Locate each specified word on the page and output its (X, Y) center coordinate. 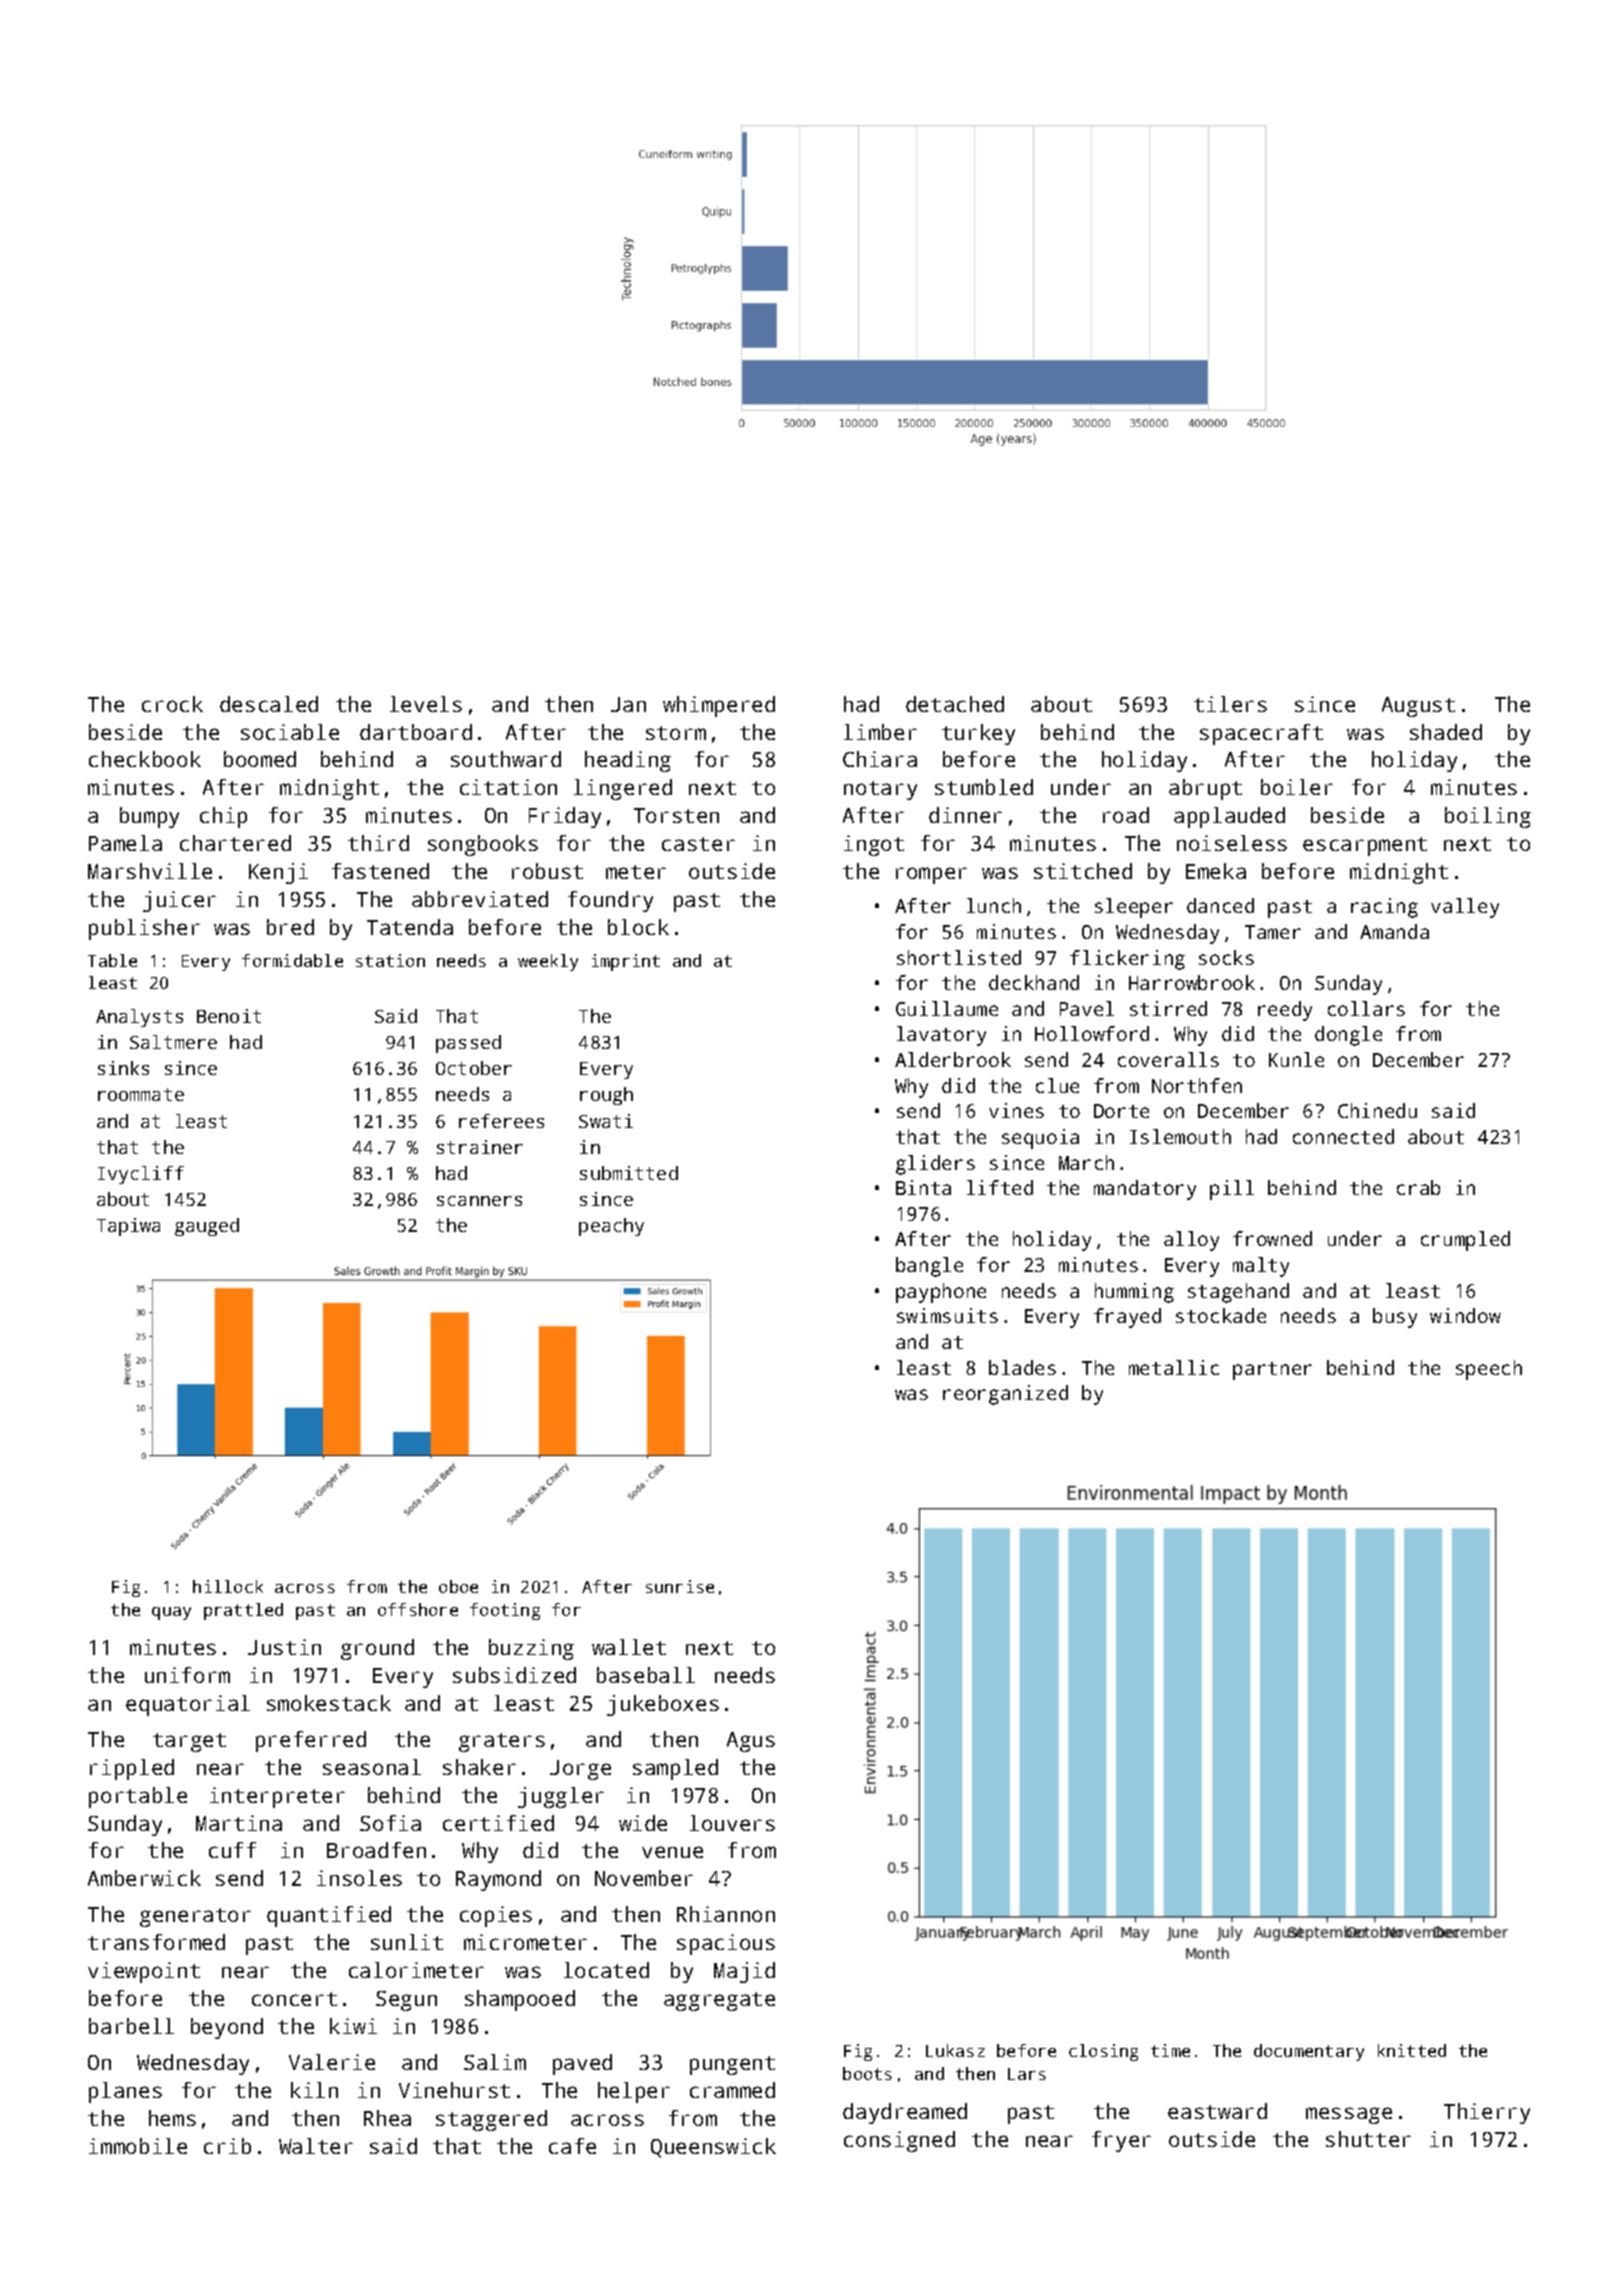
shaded (1446, 732)
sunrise (680, 1586)
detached (955, 704)
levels (426, 704)
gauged (207, 1227)
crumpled (1465, 1241)
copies (496, 1916)
